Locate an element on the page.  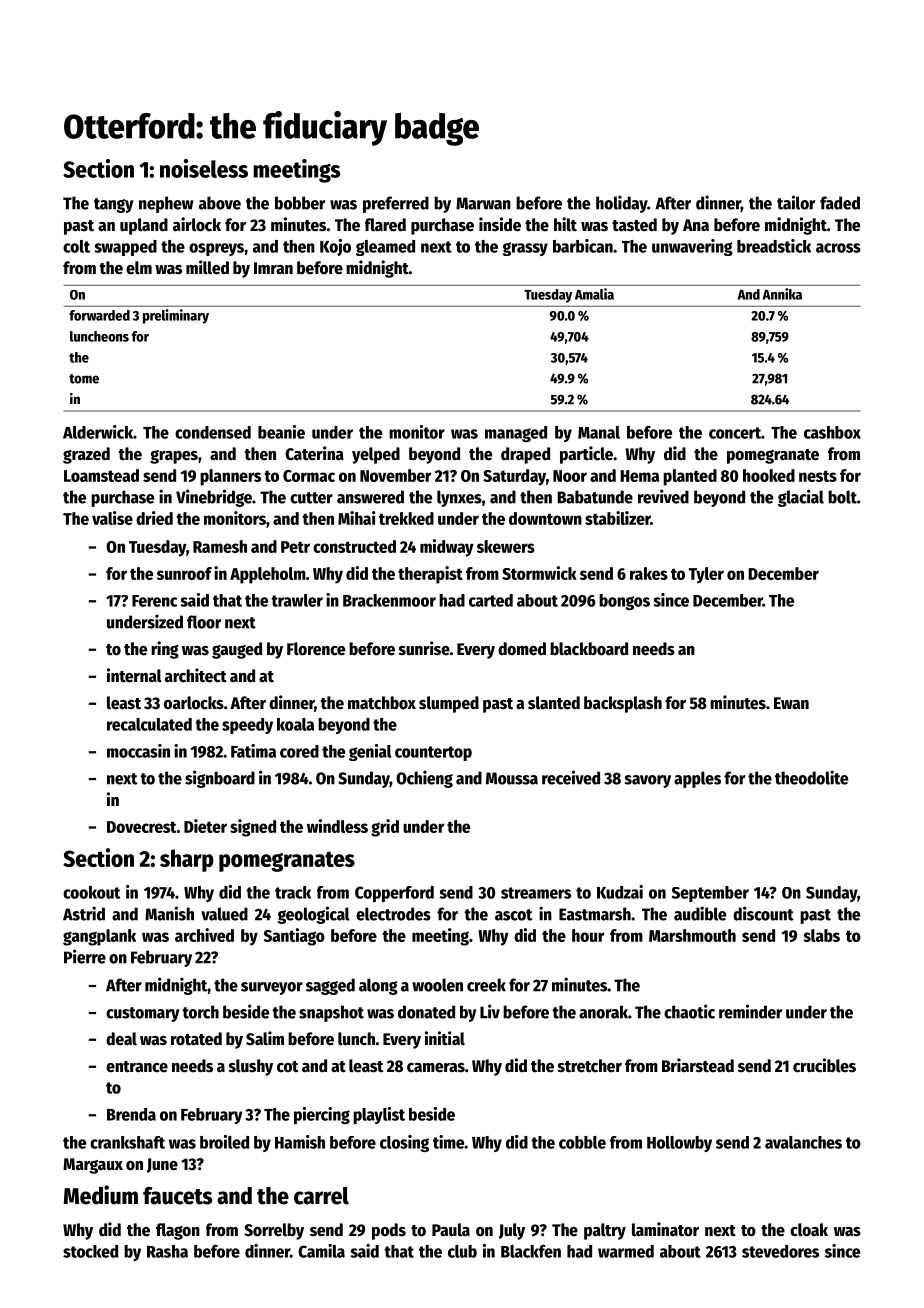
backsplash is located at coordinates (623, 704).
